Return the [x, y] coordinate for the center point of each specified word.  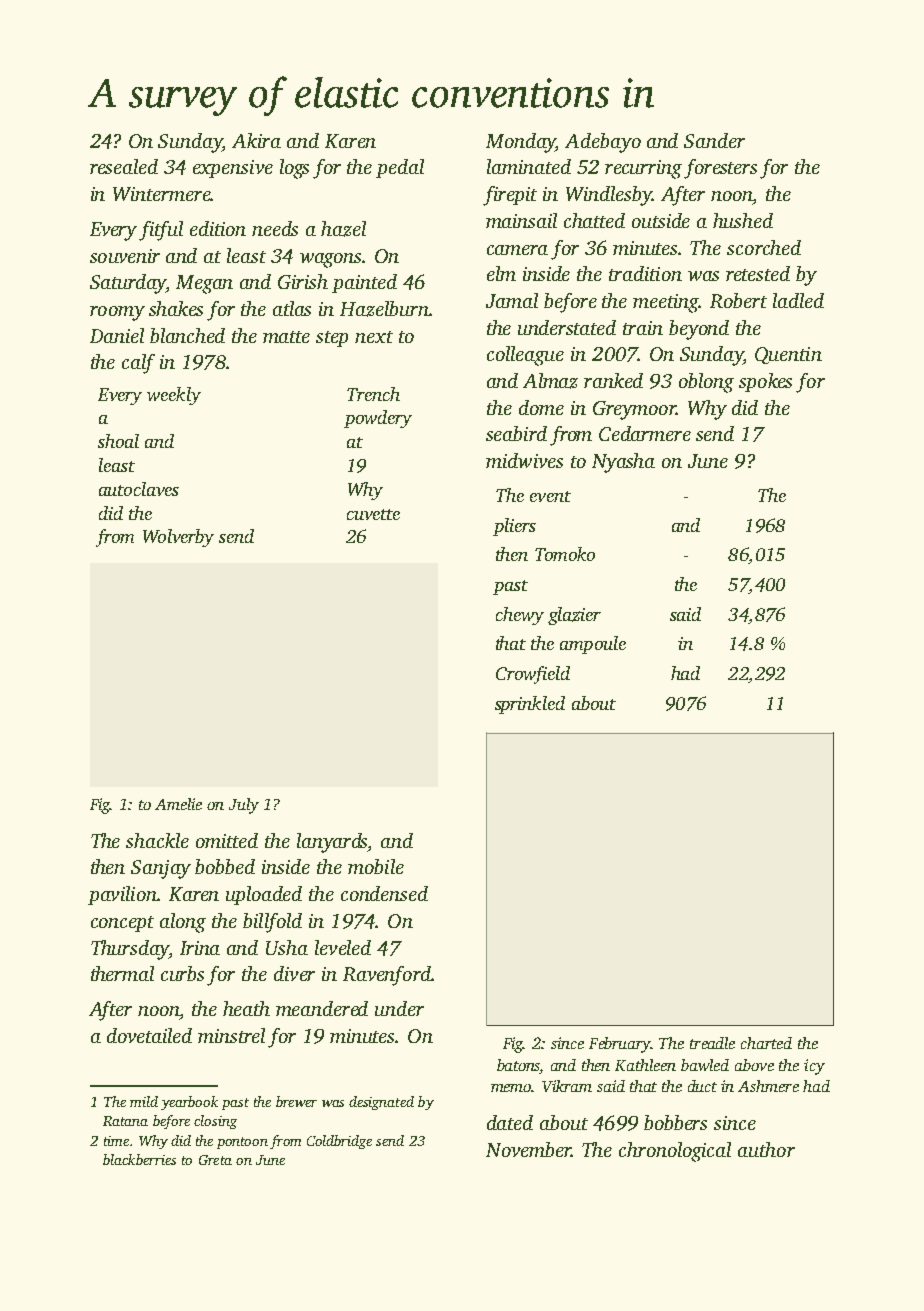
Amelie [178, 804]
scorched [764, 247]
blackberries [139, 1159]
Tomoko [565, 554]
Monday [521, 143]
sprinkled [530, 705]
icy [814, 1067]
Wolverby [178, 538]
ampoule [593, 645]
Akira [256, 140]
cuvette [373, 514]
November [528, 1149]
